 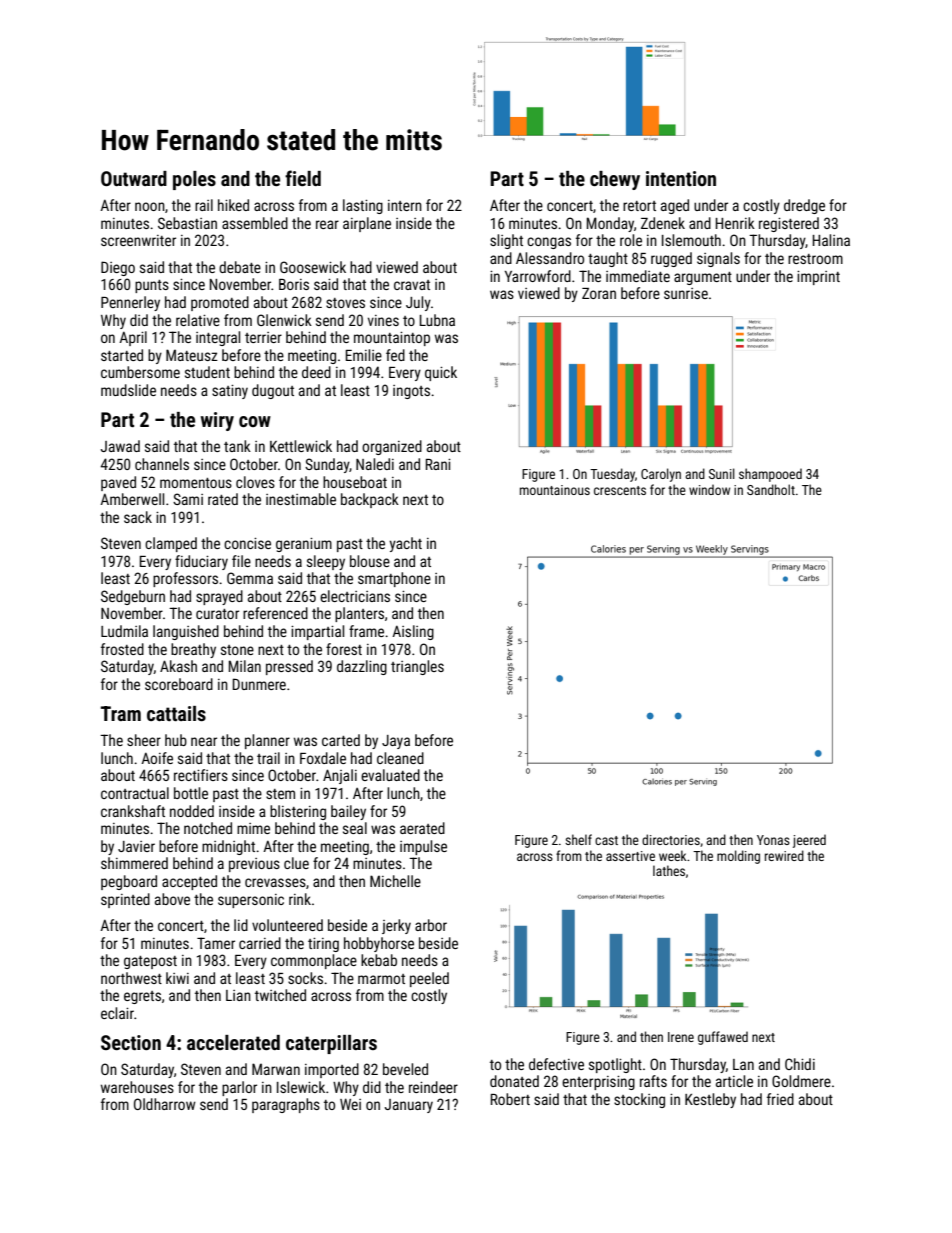 What do you see at coordinates (286, 1105) in the document?
I see `paragraphs` at bounding box center [286, 1105].
